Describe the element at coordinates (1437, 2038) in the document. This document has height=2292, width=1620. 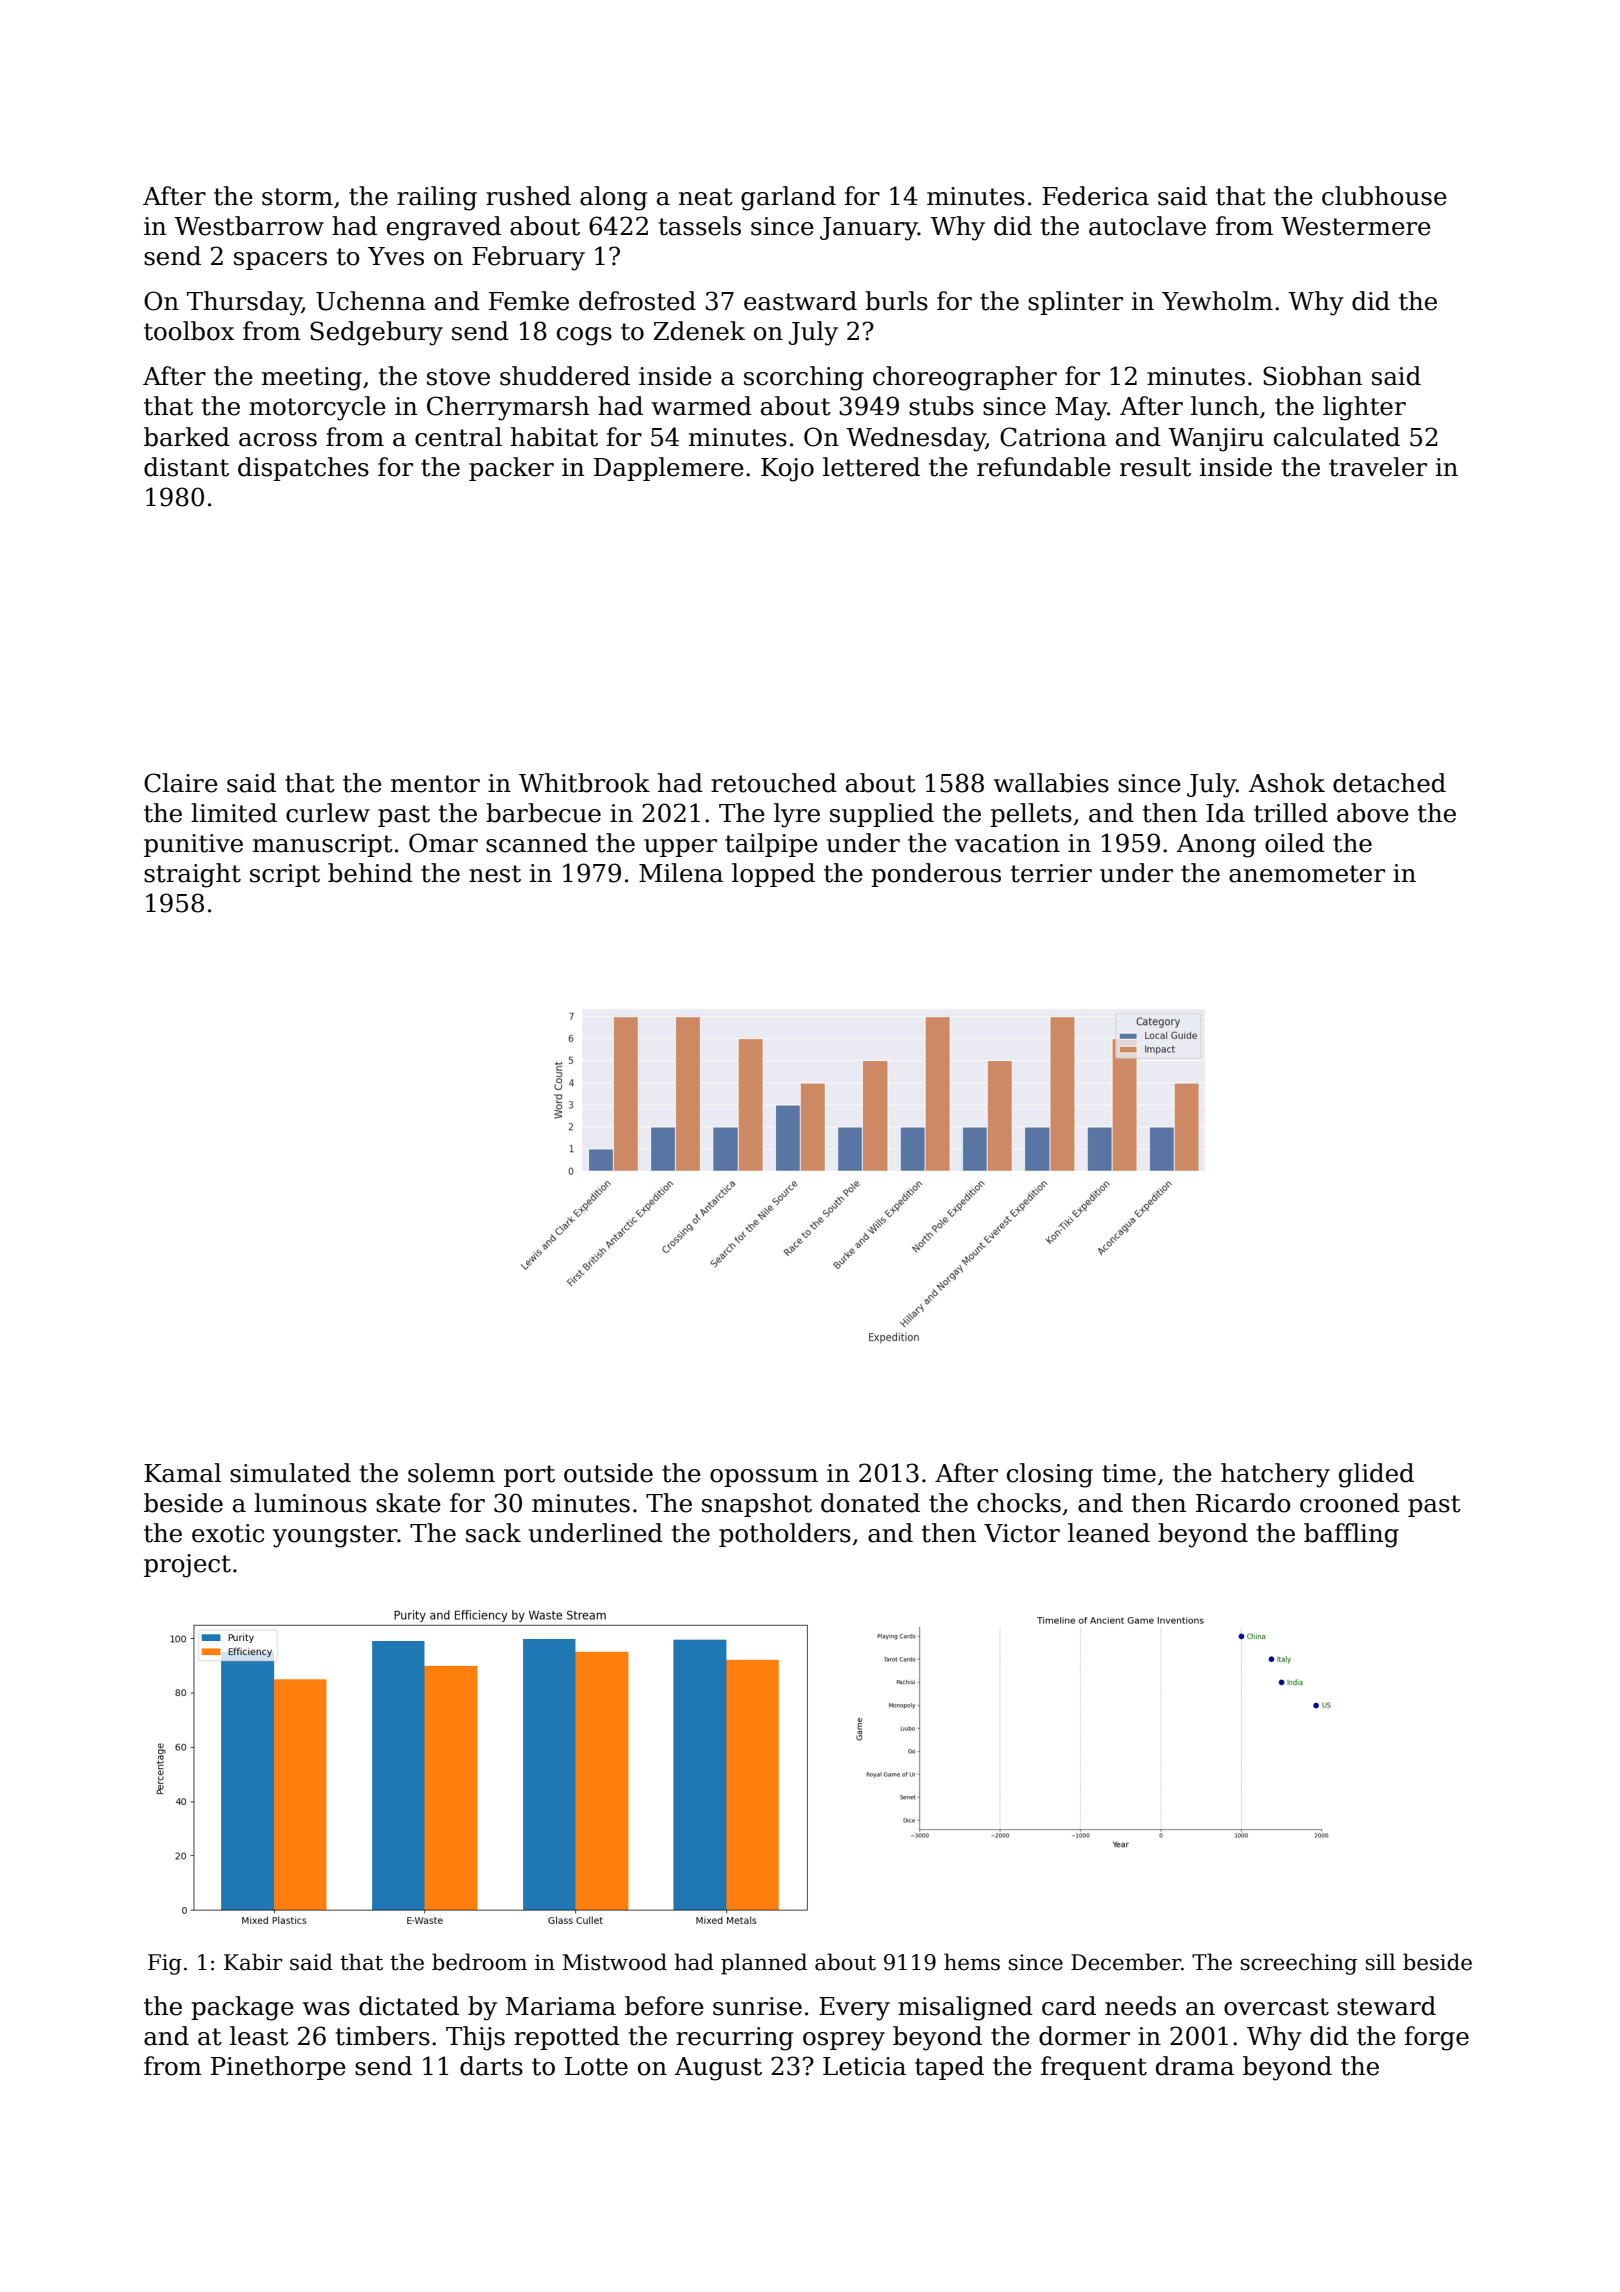
I see `forge` at that location.
